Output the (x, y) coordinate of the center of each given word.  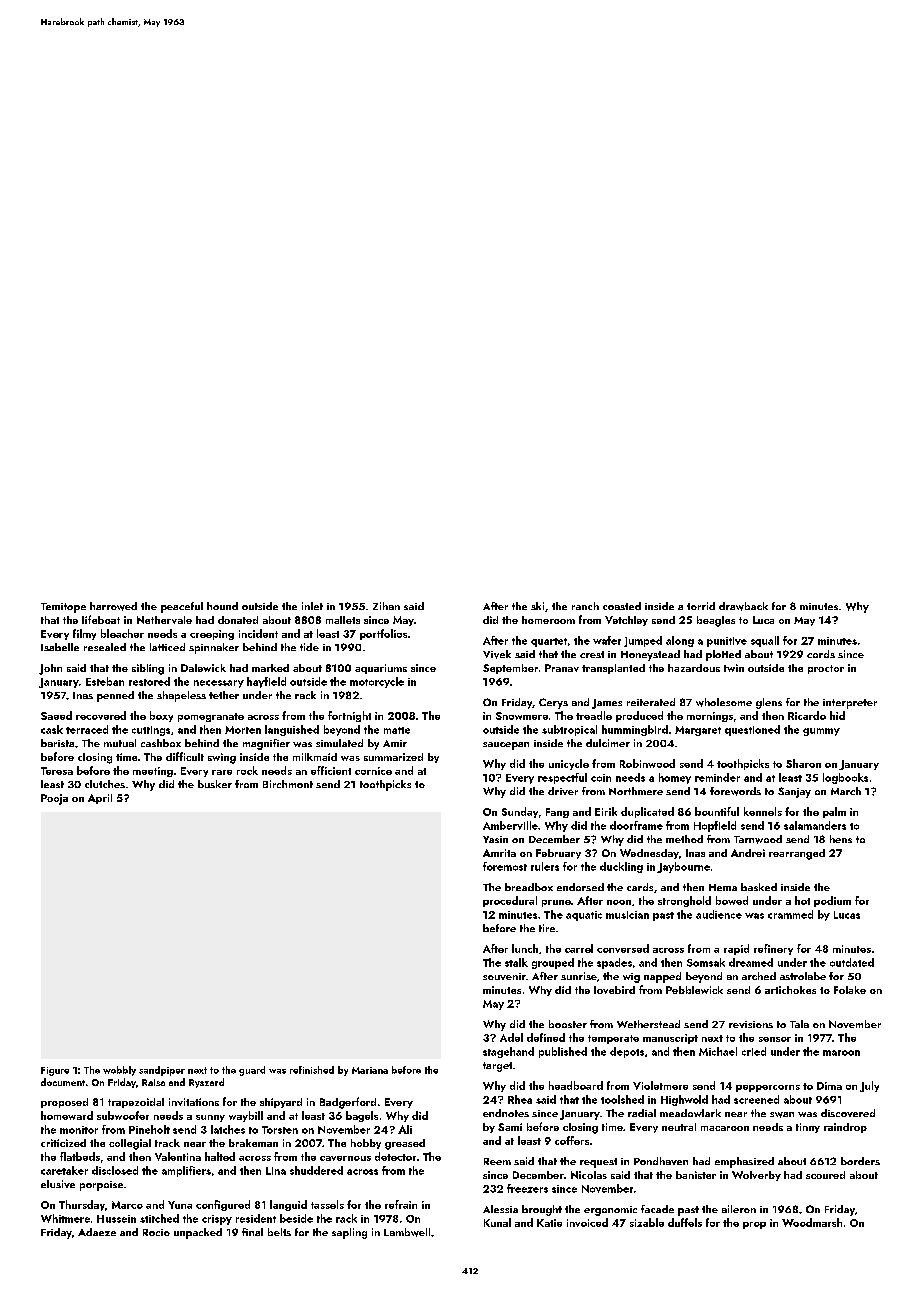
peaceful (182, 607)
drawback (743, 606)
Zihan (386, 606)
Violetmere (660, 1085)
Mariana (370, 1070)
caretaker (64, 1170)
